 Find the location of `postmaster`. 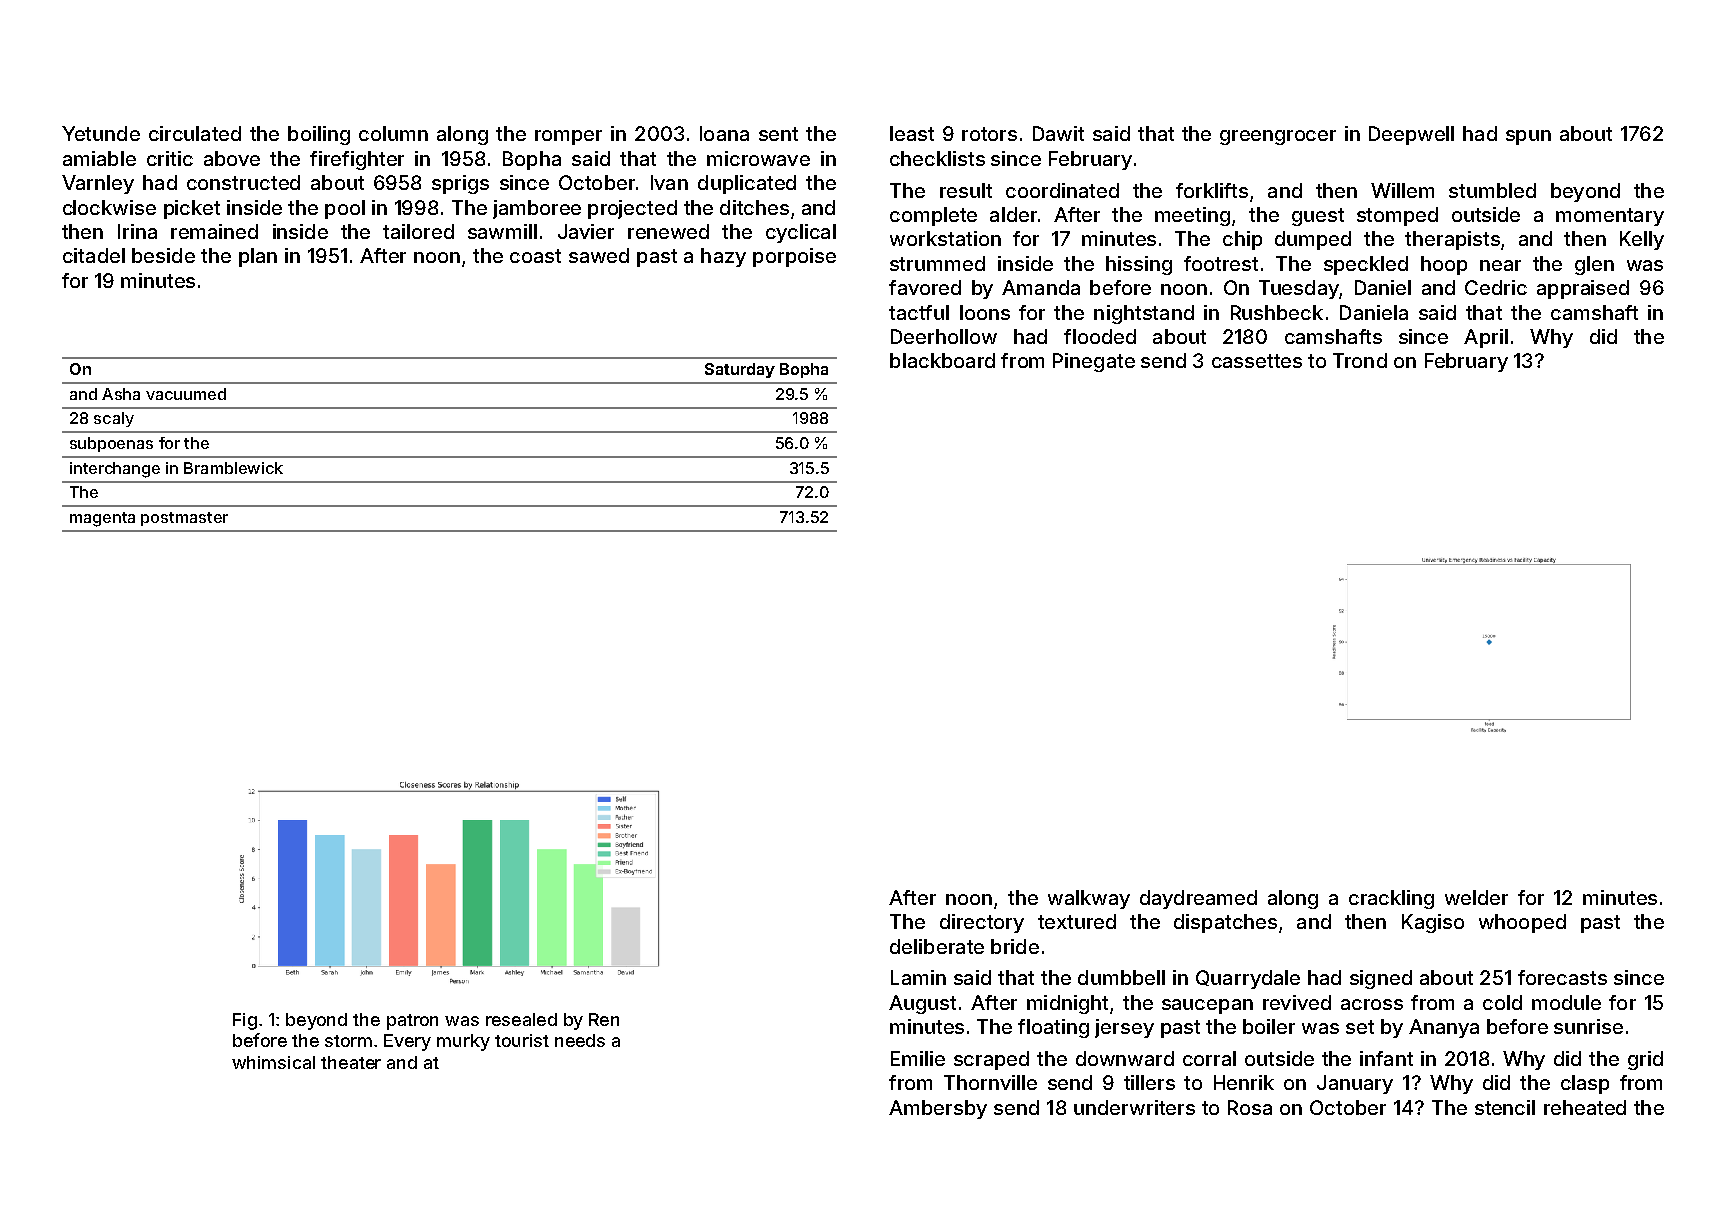

postmaster is located at coordinates (184, 519).
